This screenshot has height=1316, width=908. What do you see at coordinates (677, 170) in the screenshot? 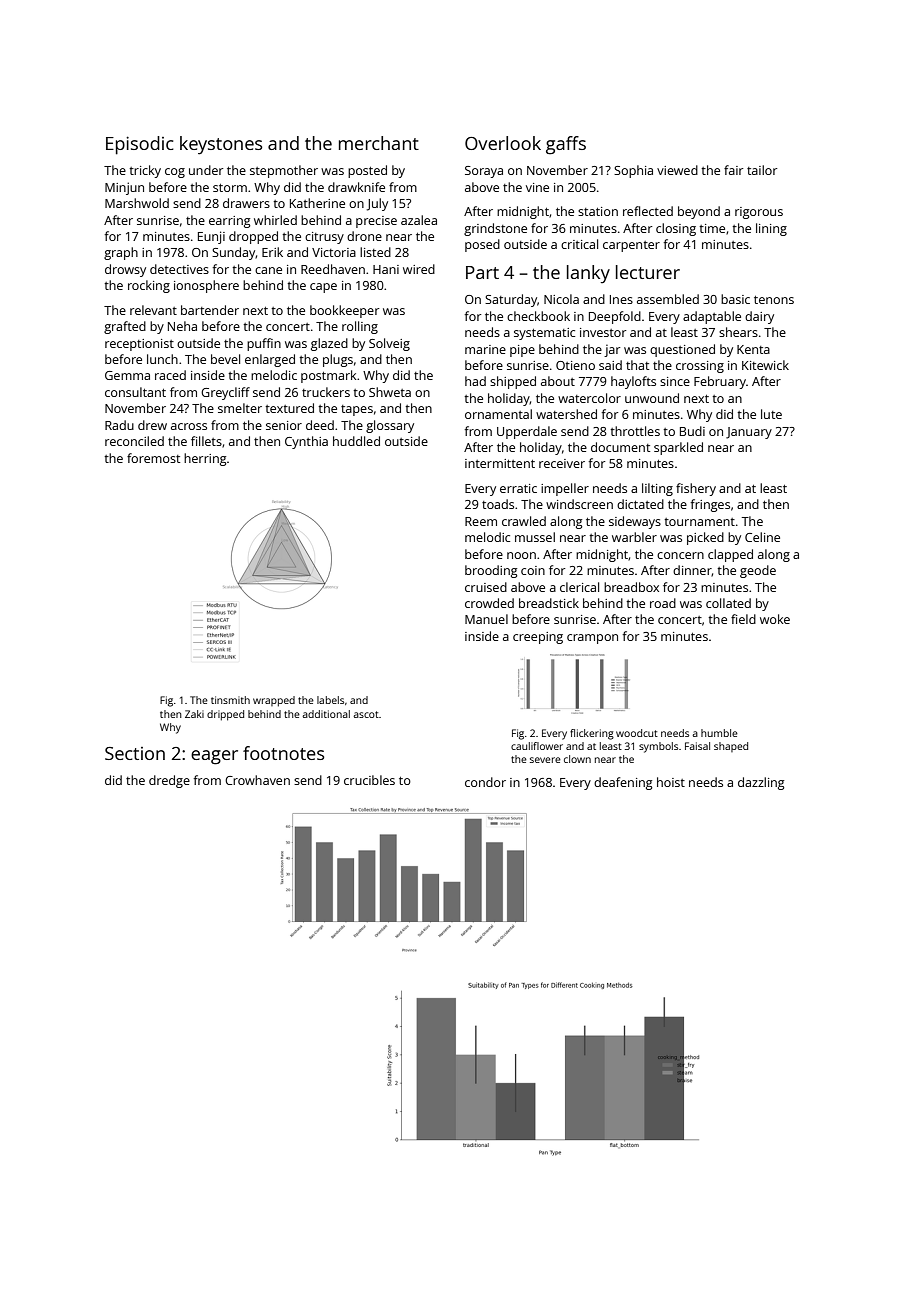
I see `viewed` at bounding box center [677, 170].
